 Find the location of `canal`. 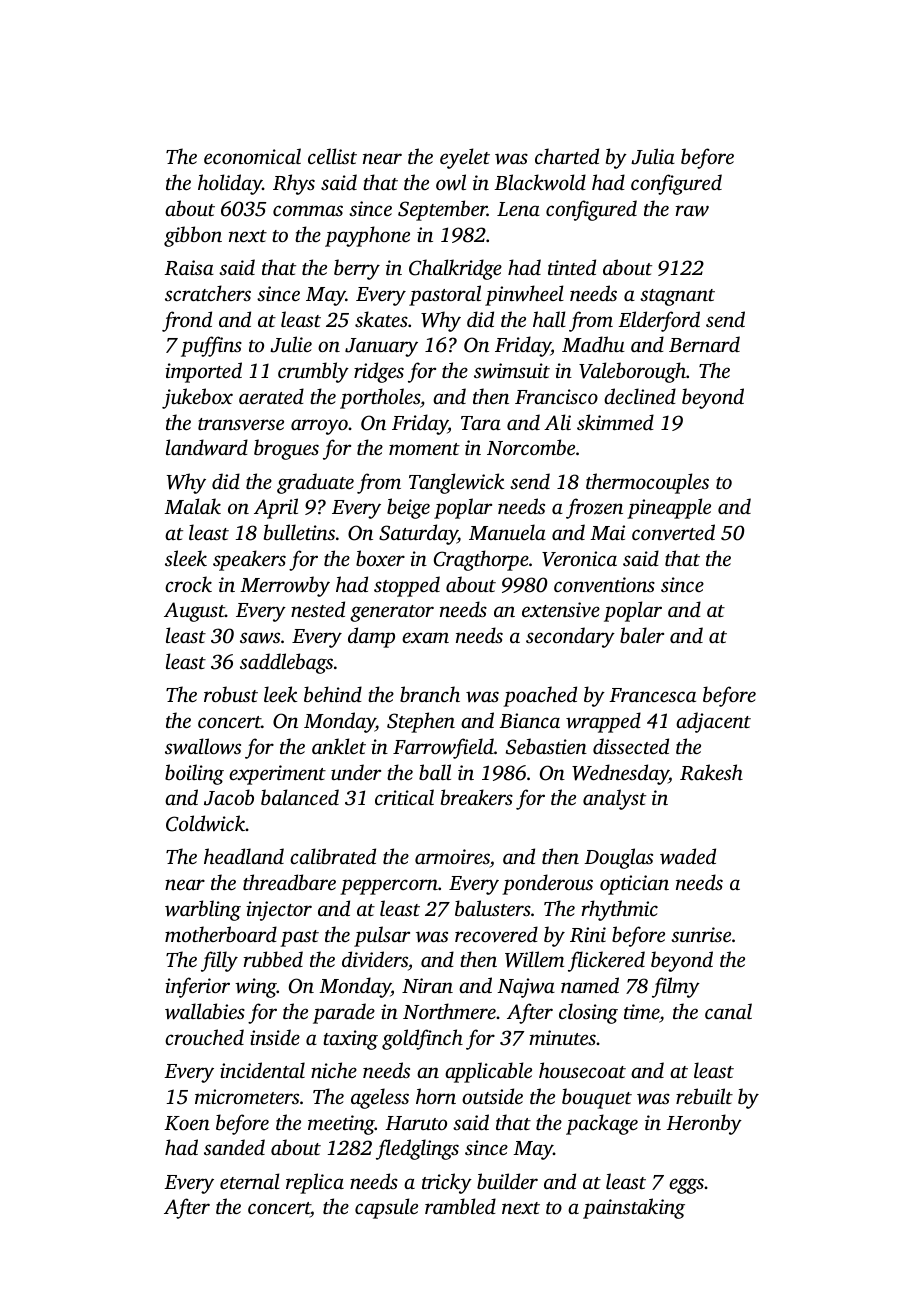

canal is located at coordinates (728, 1011).
